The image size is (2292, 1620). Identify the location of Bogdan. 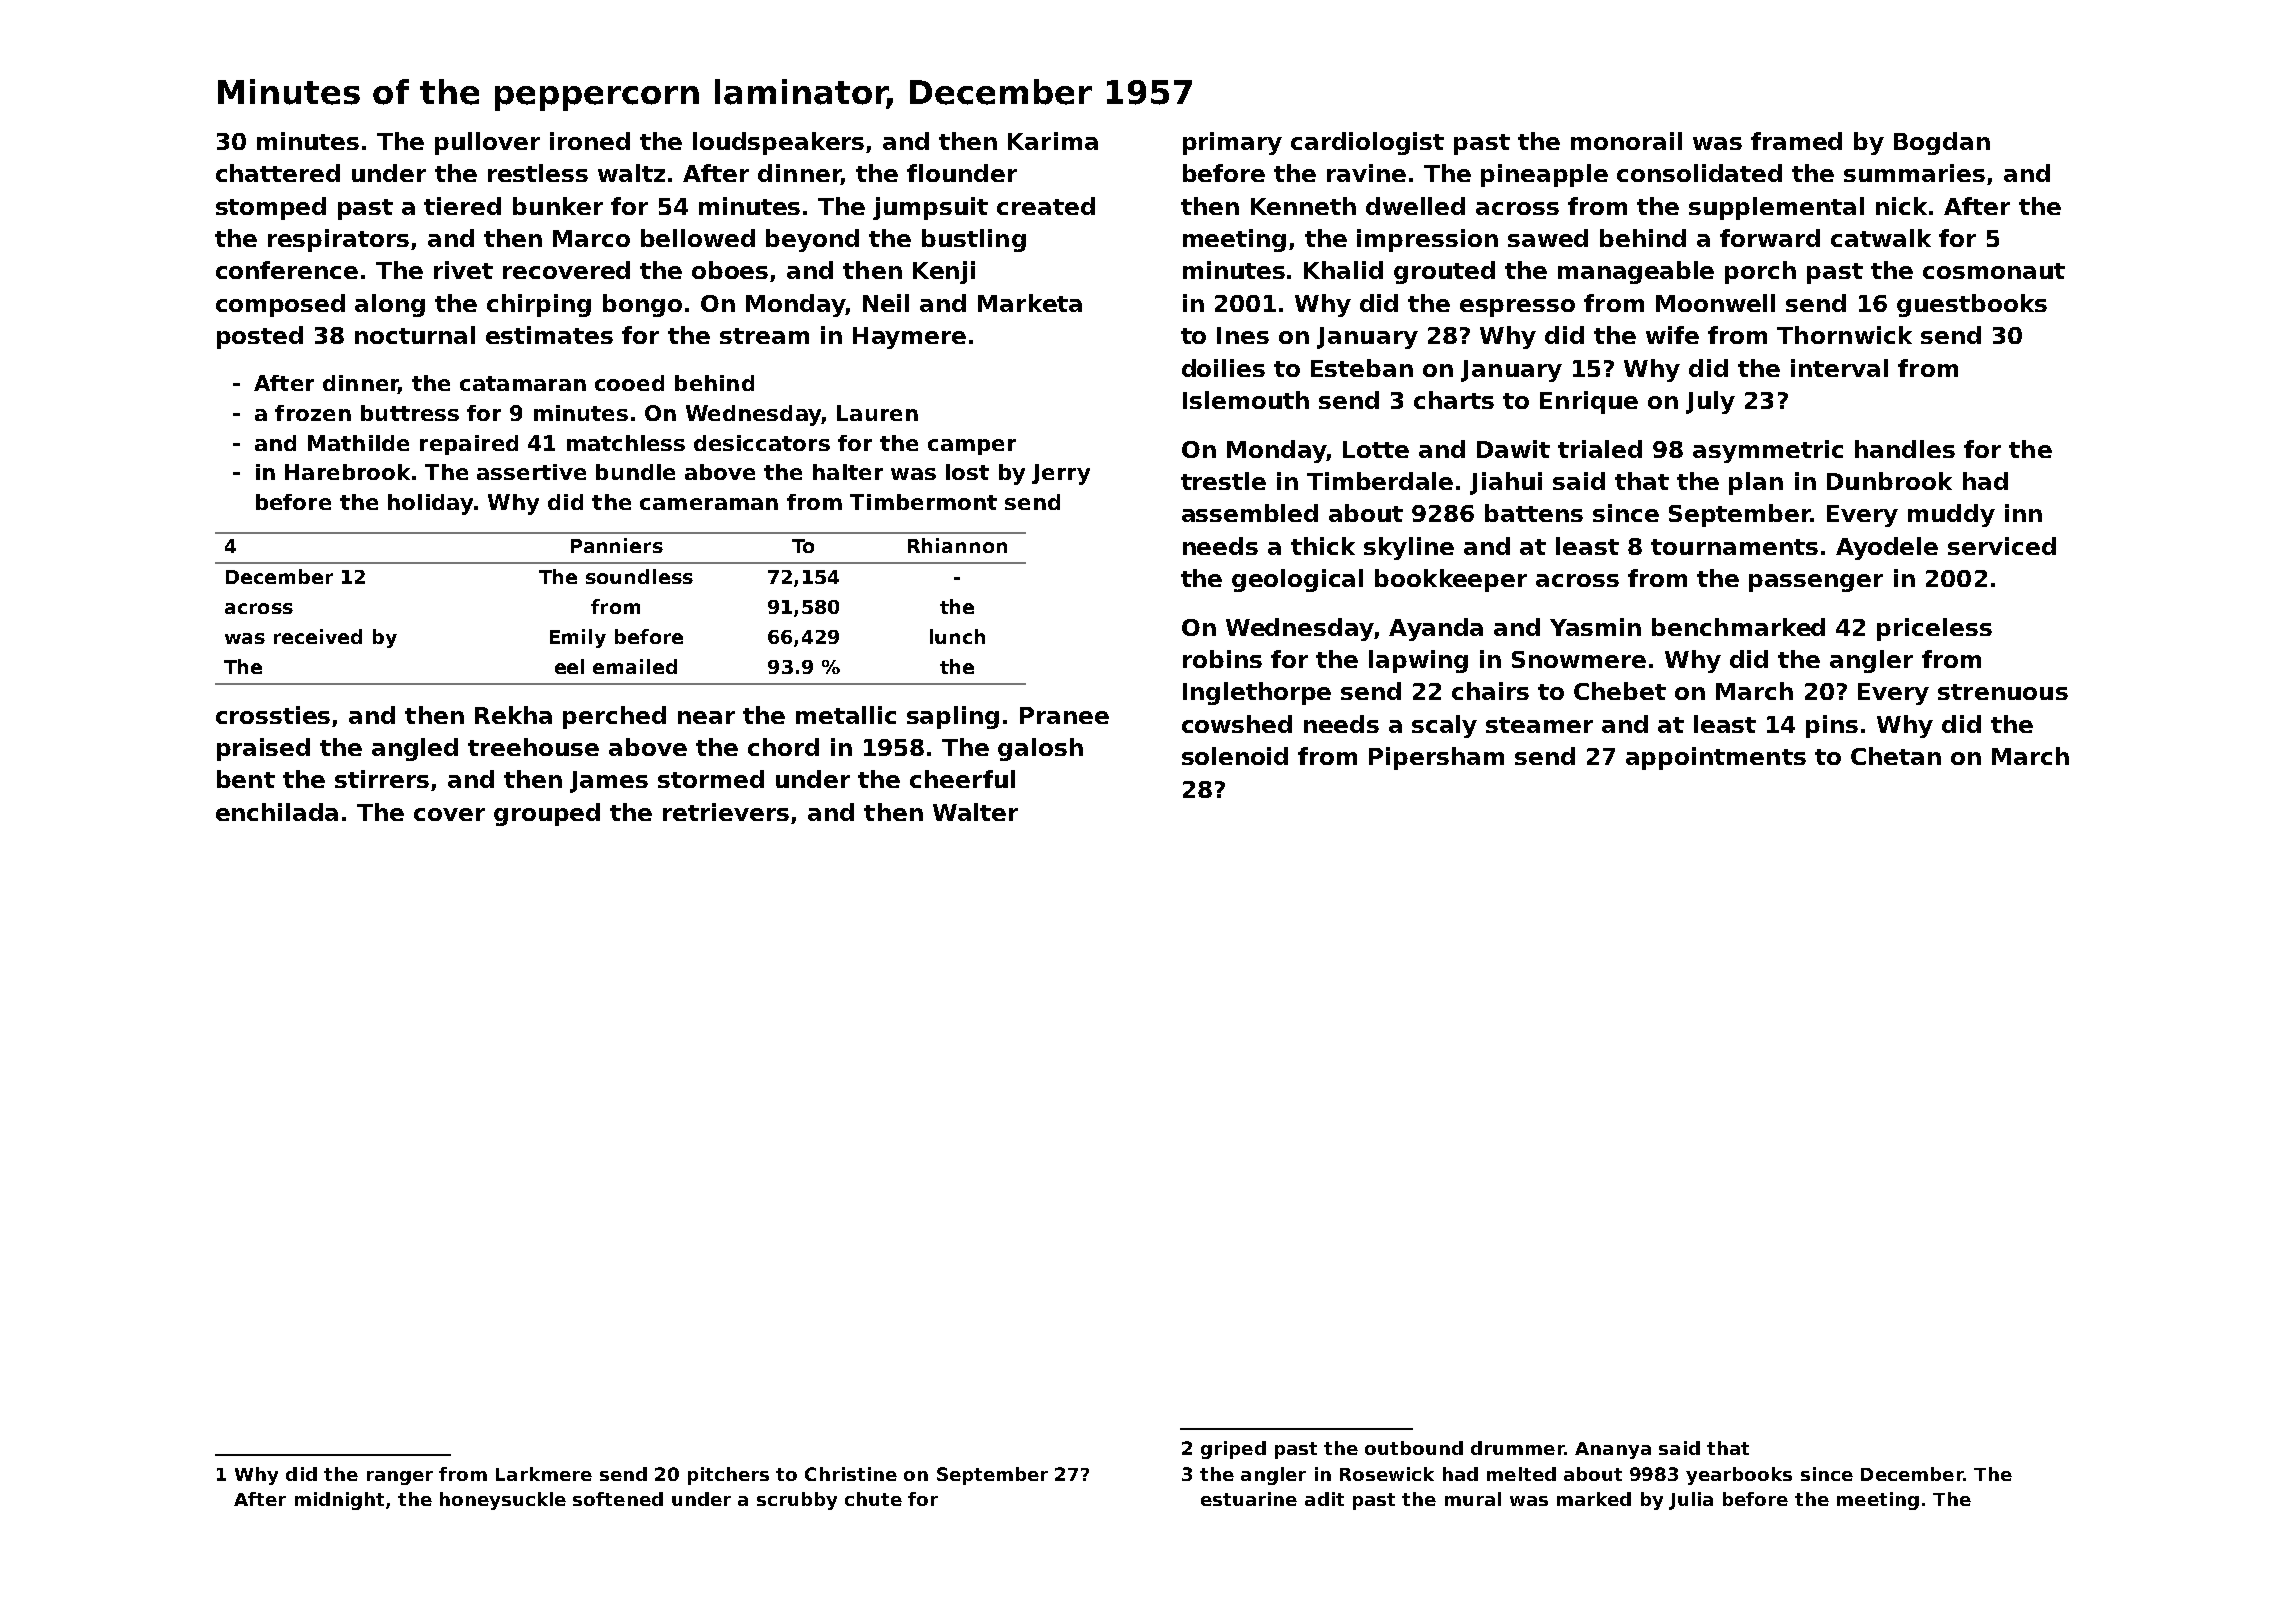
(1942, 143).
